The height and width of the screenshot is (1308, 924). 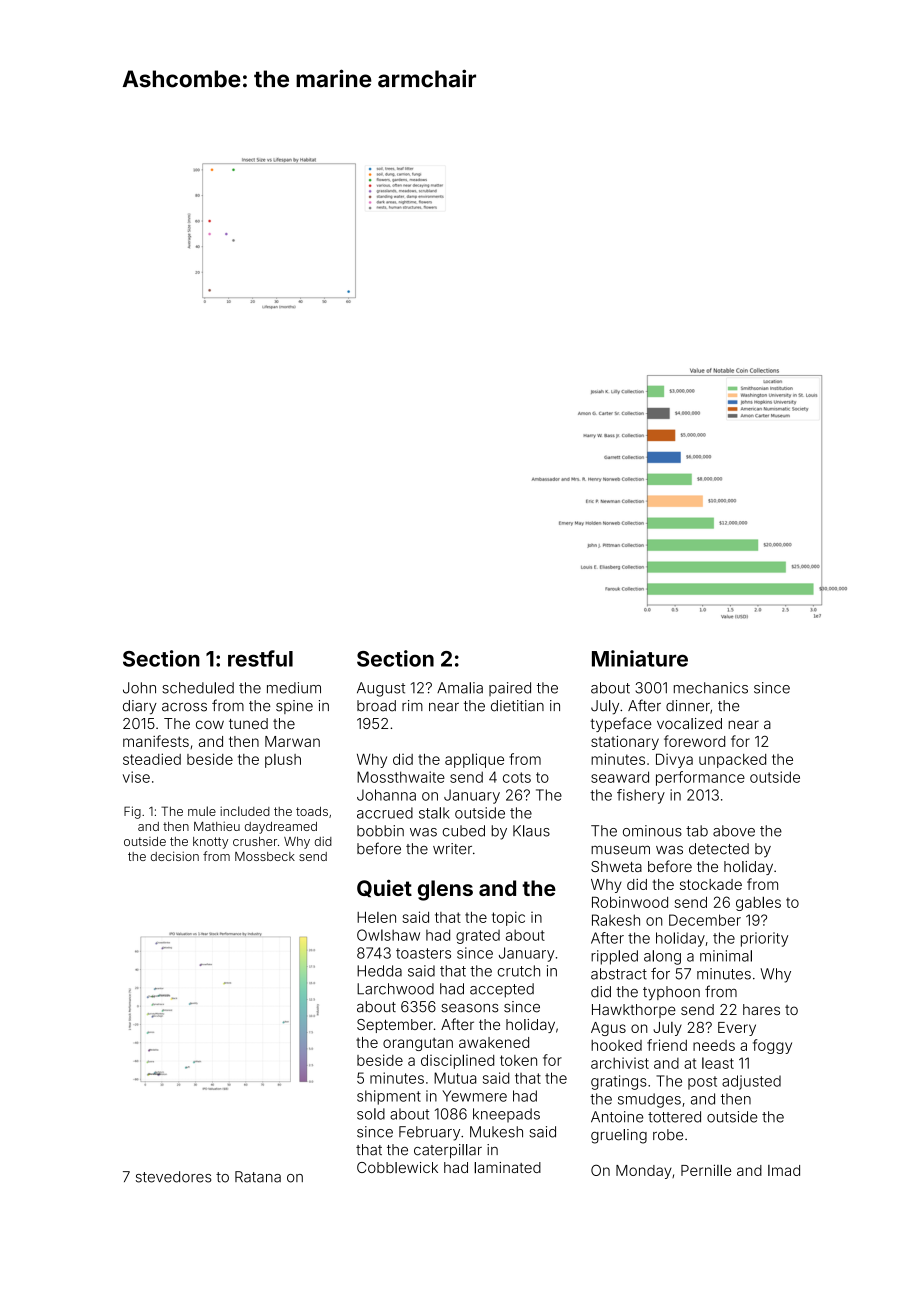 What do you see at coordinates (140, 707) in the screenshot?
I see `diary` at bounding box center [140, 707].
